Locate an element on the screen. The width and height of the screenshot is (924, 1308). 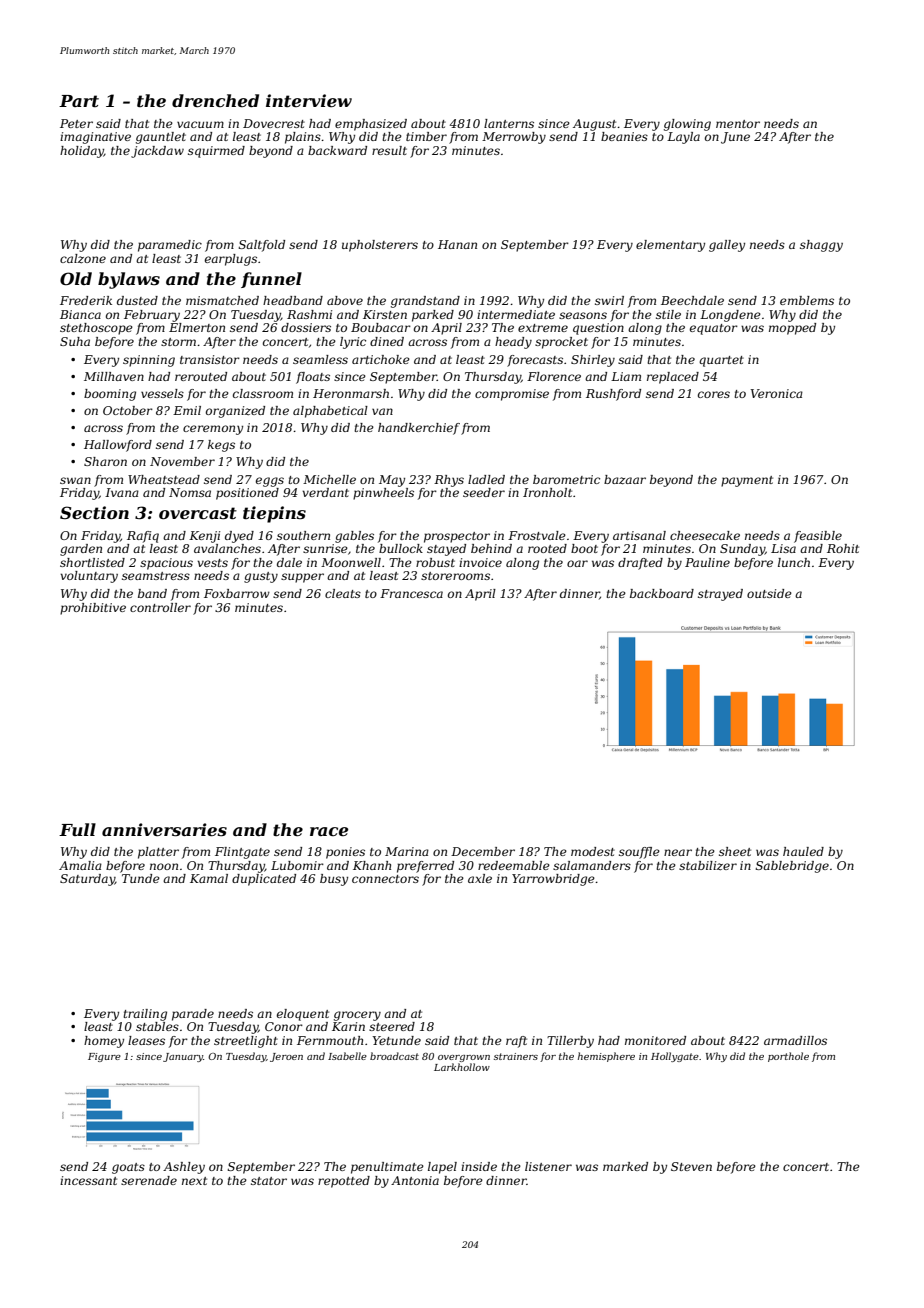
Part is located at coordinates (79, 101).
